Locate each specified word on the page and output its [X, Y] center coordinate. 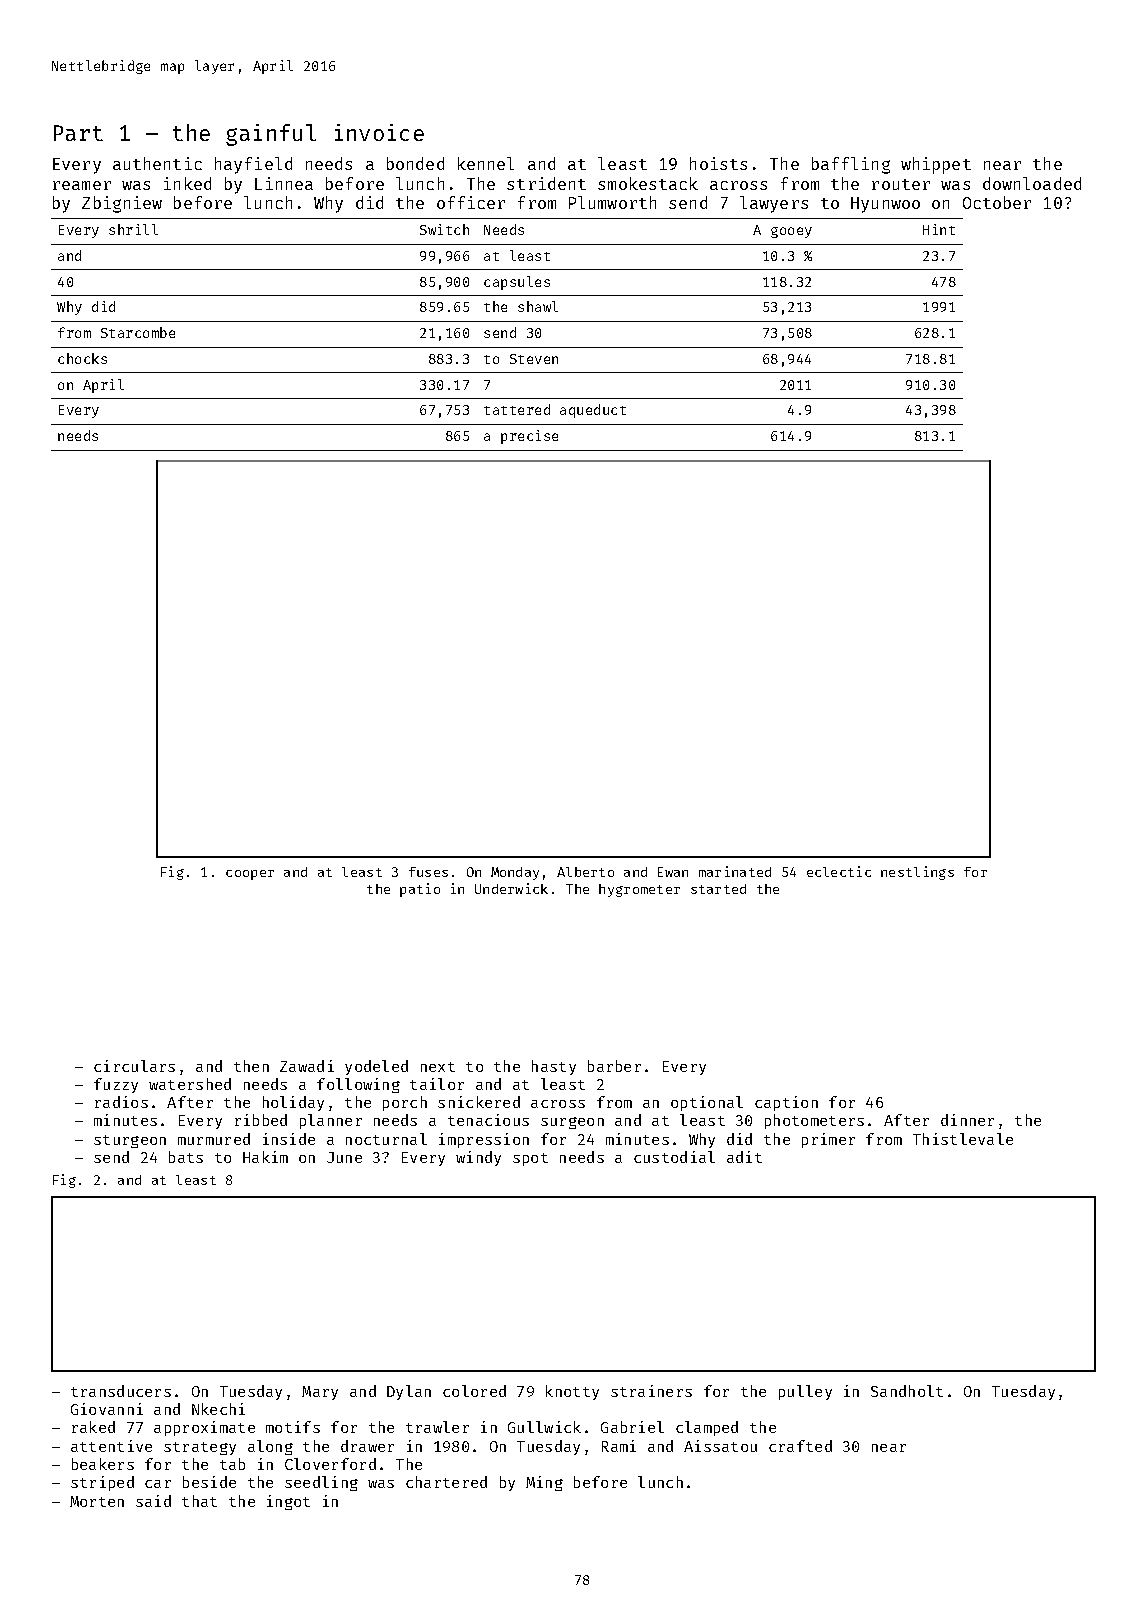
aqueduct [593, 411]
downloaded [1032, 183]
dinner [967, 1120]
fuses [428, 872]
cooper [250, 875]
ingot [288, 1502]
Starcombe [138, 332]
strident [546, 183]
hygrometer [639, 890]
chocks [82, 358]
